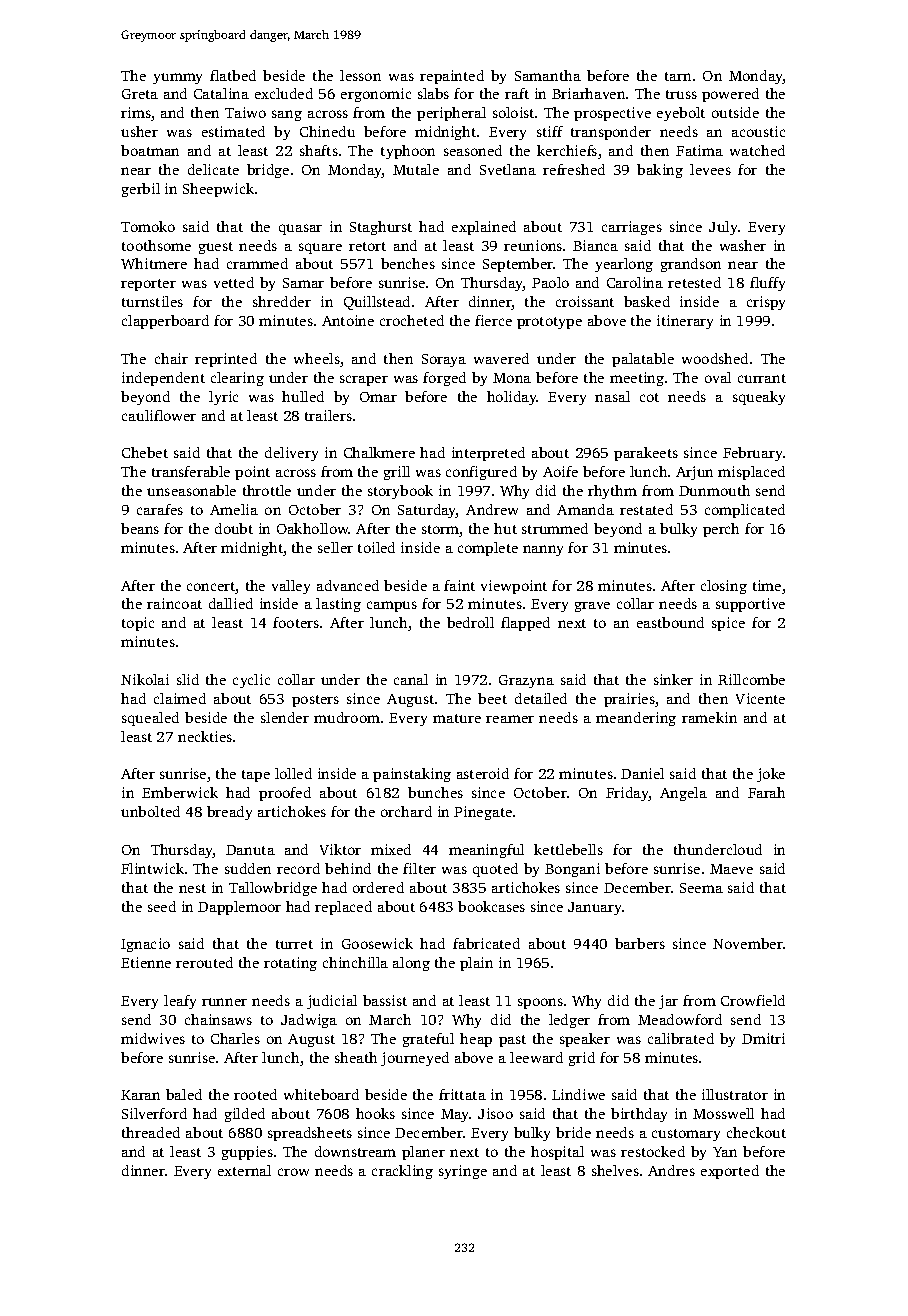 This page has height=1316, width=908. Describe the element at coordinates (360, 75) in the page. I see `lesson` at that location.
